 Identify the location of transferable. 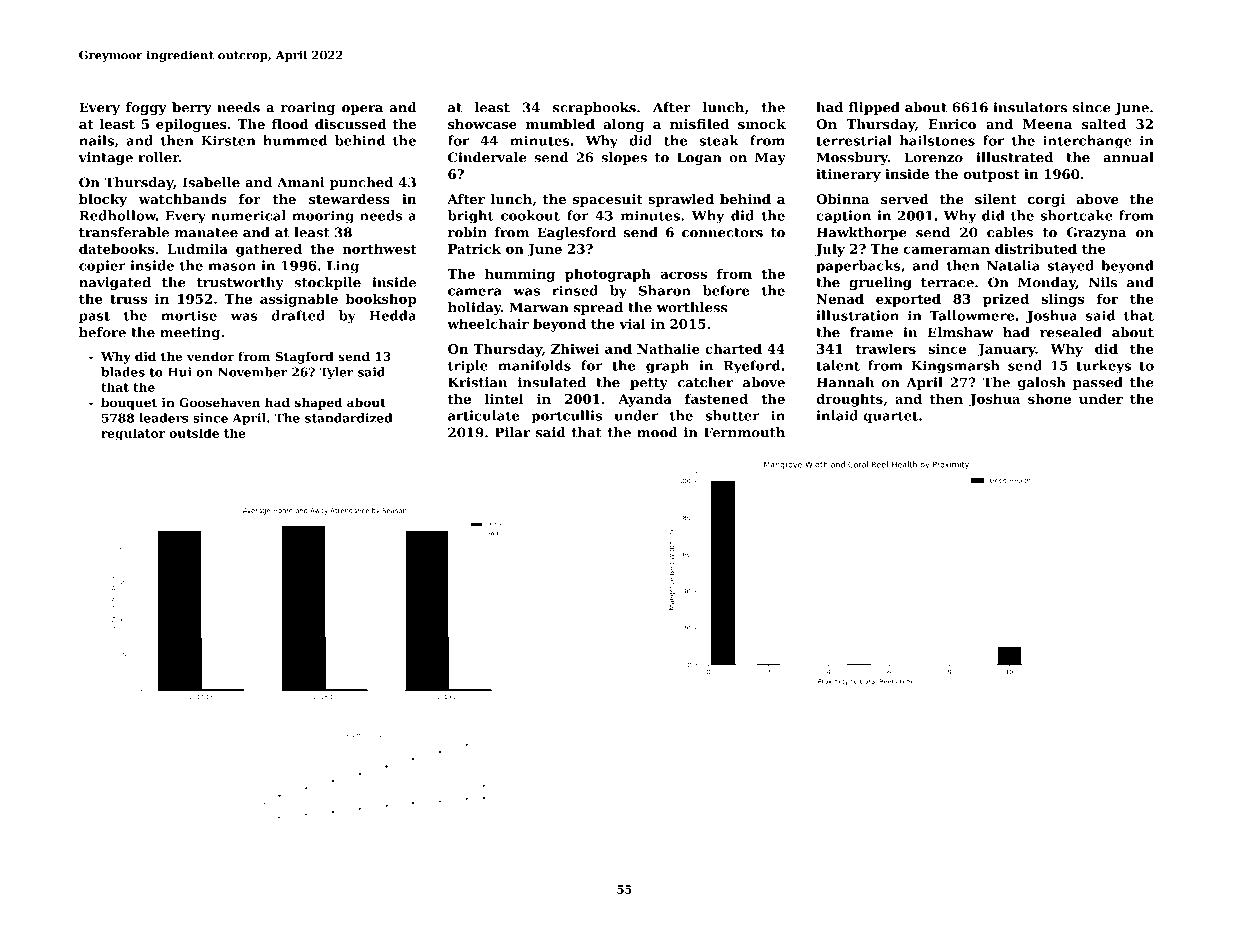
(124, 232).
